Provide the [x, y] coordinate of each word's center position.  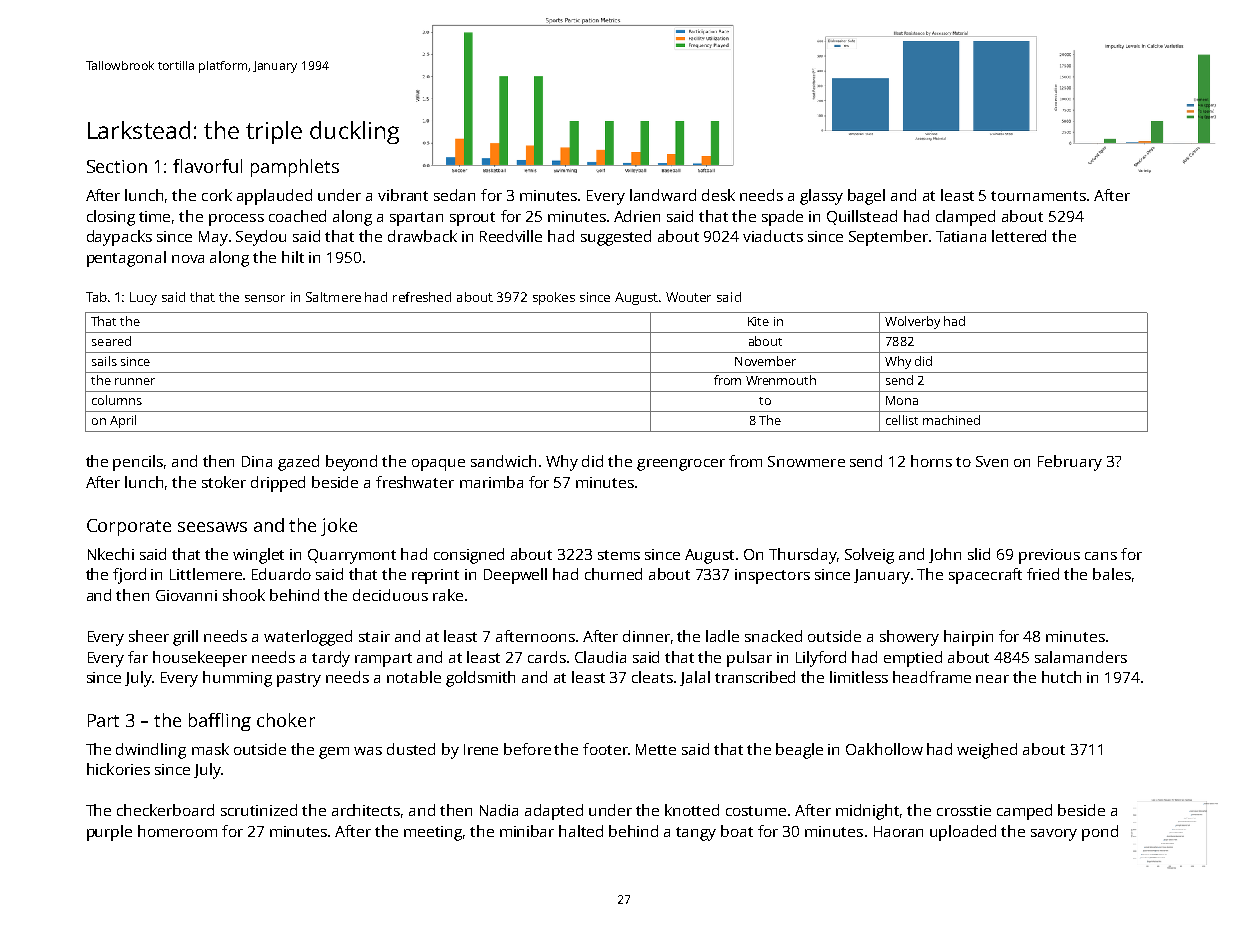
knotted [692, 810]
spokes [554, 298]
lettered [1019, 236]
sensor [265, 298]
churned [613, 574]
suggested [616, 238]
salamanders [1081, 657]
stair [374, 636]
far [138, 657]
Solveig [869, 556]
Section [117, 166]
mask [210, 749]
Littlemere [206, 574]
